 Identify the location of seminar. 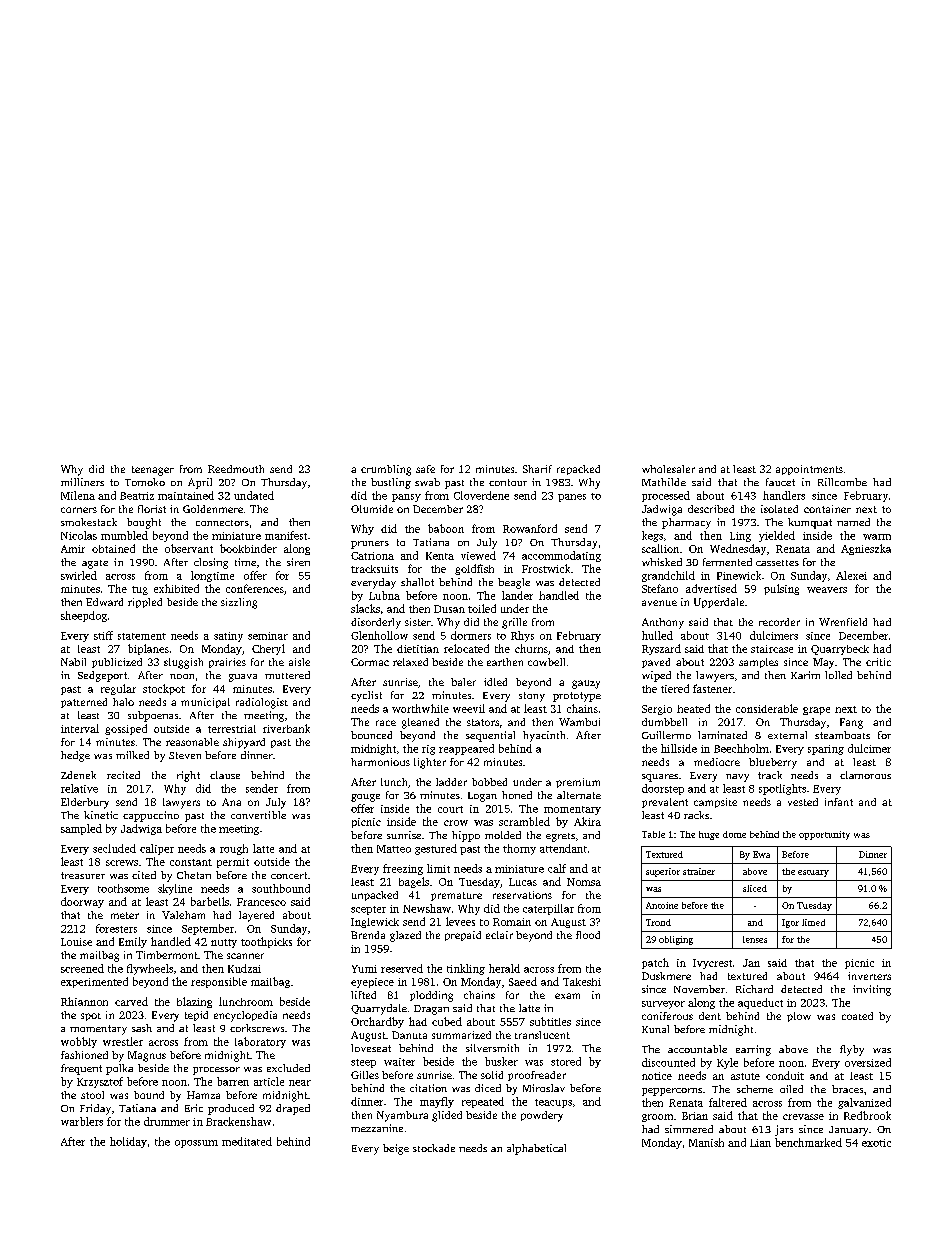
(268, 636).
